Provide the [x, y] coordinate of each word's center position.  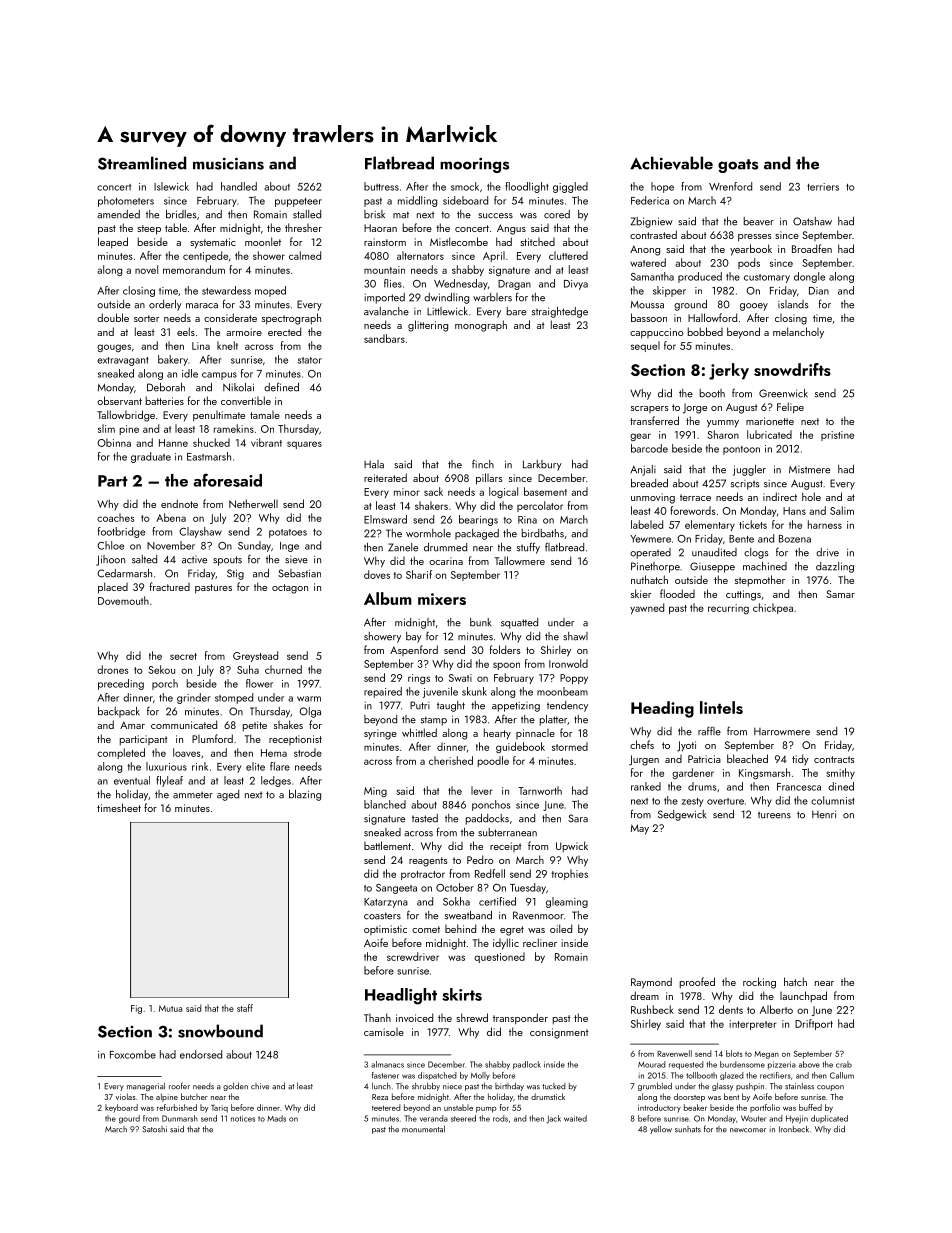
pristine [837, 436]
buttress [381, 186]
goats [738, 166]
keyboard [121, 1108]
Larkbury [542, 465]
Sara [578, 818]
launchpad [803, 997]
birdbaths [543, 533]
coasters [382, 916]
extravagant [123, 361]
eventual [132, 780]
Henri [824, 814]
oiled [561, 928]
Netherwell [253, 503]
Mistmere [809, 470]
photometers [126, 201]
